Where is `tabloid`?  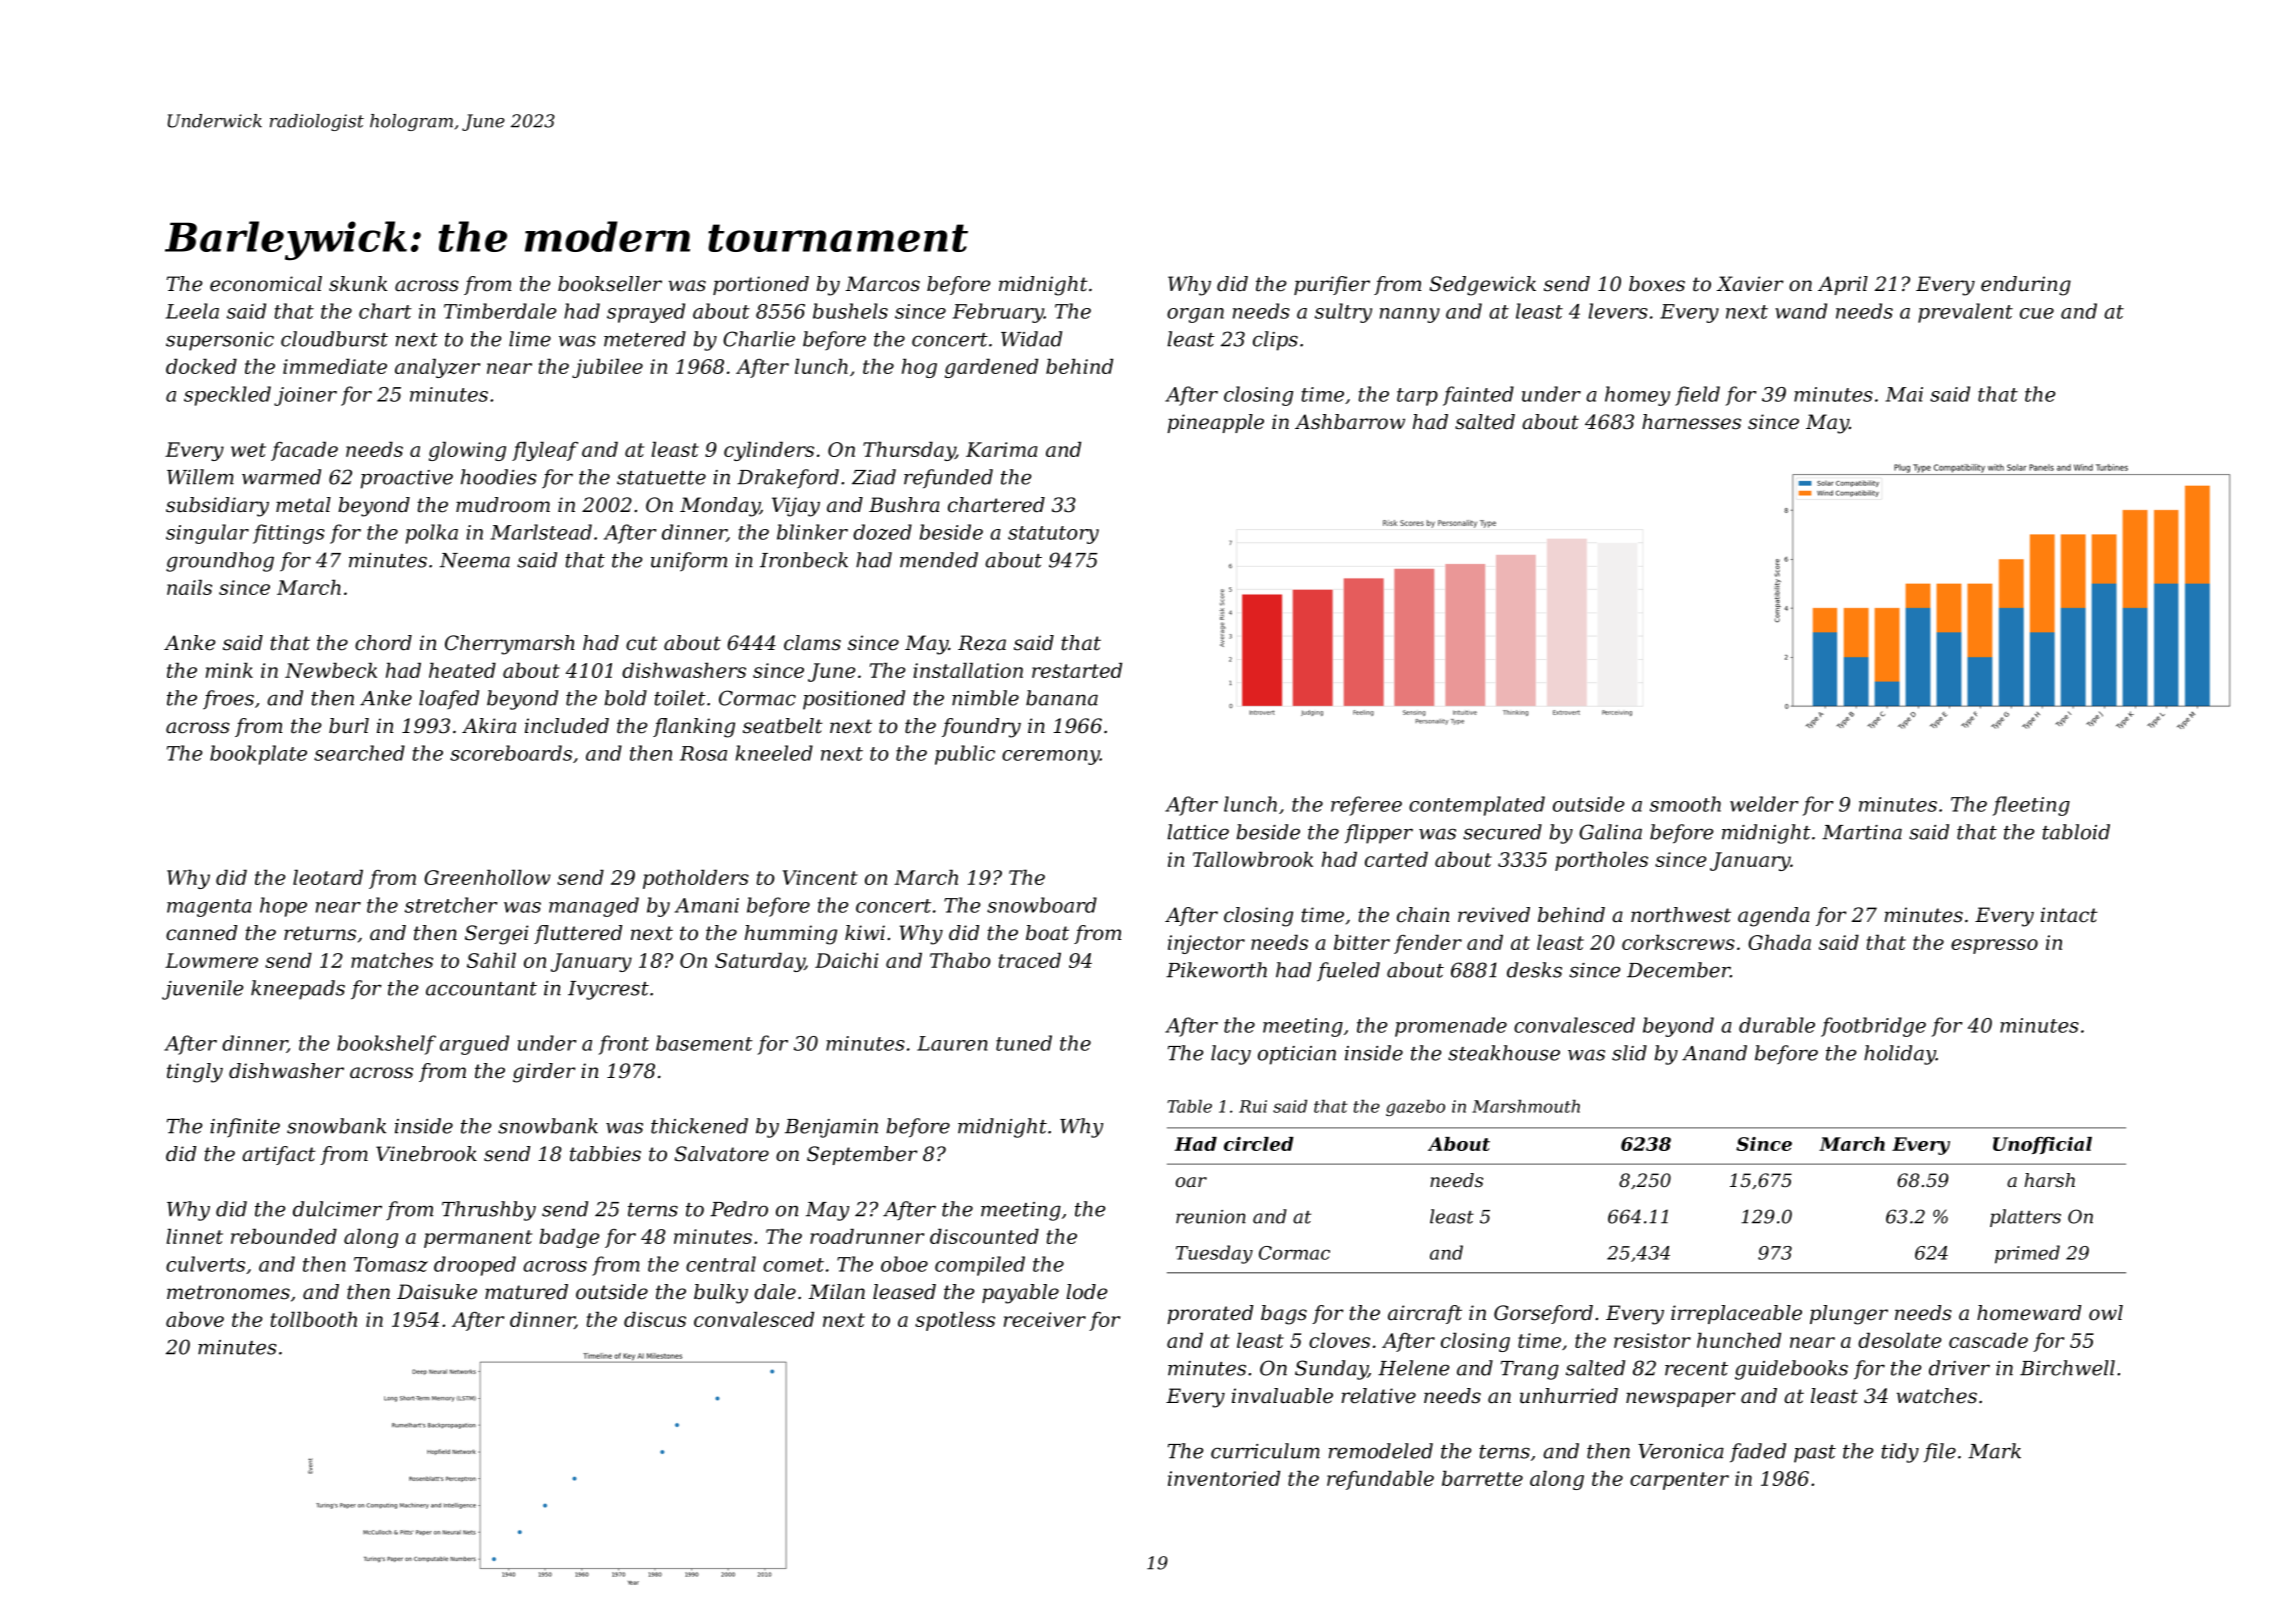 tabloid is located at coordinates (2076, 832).
